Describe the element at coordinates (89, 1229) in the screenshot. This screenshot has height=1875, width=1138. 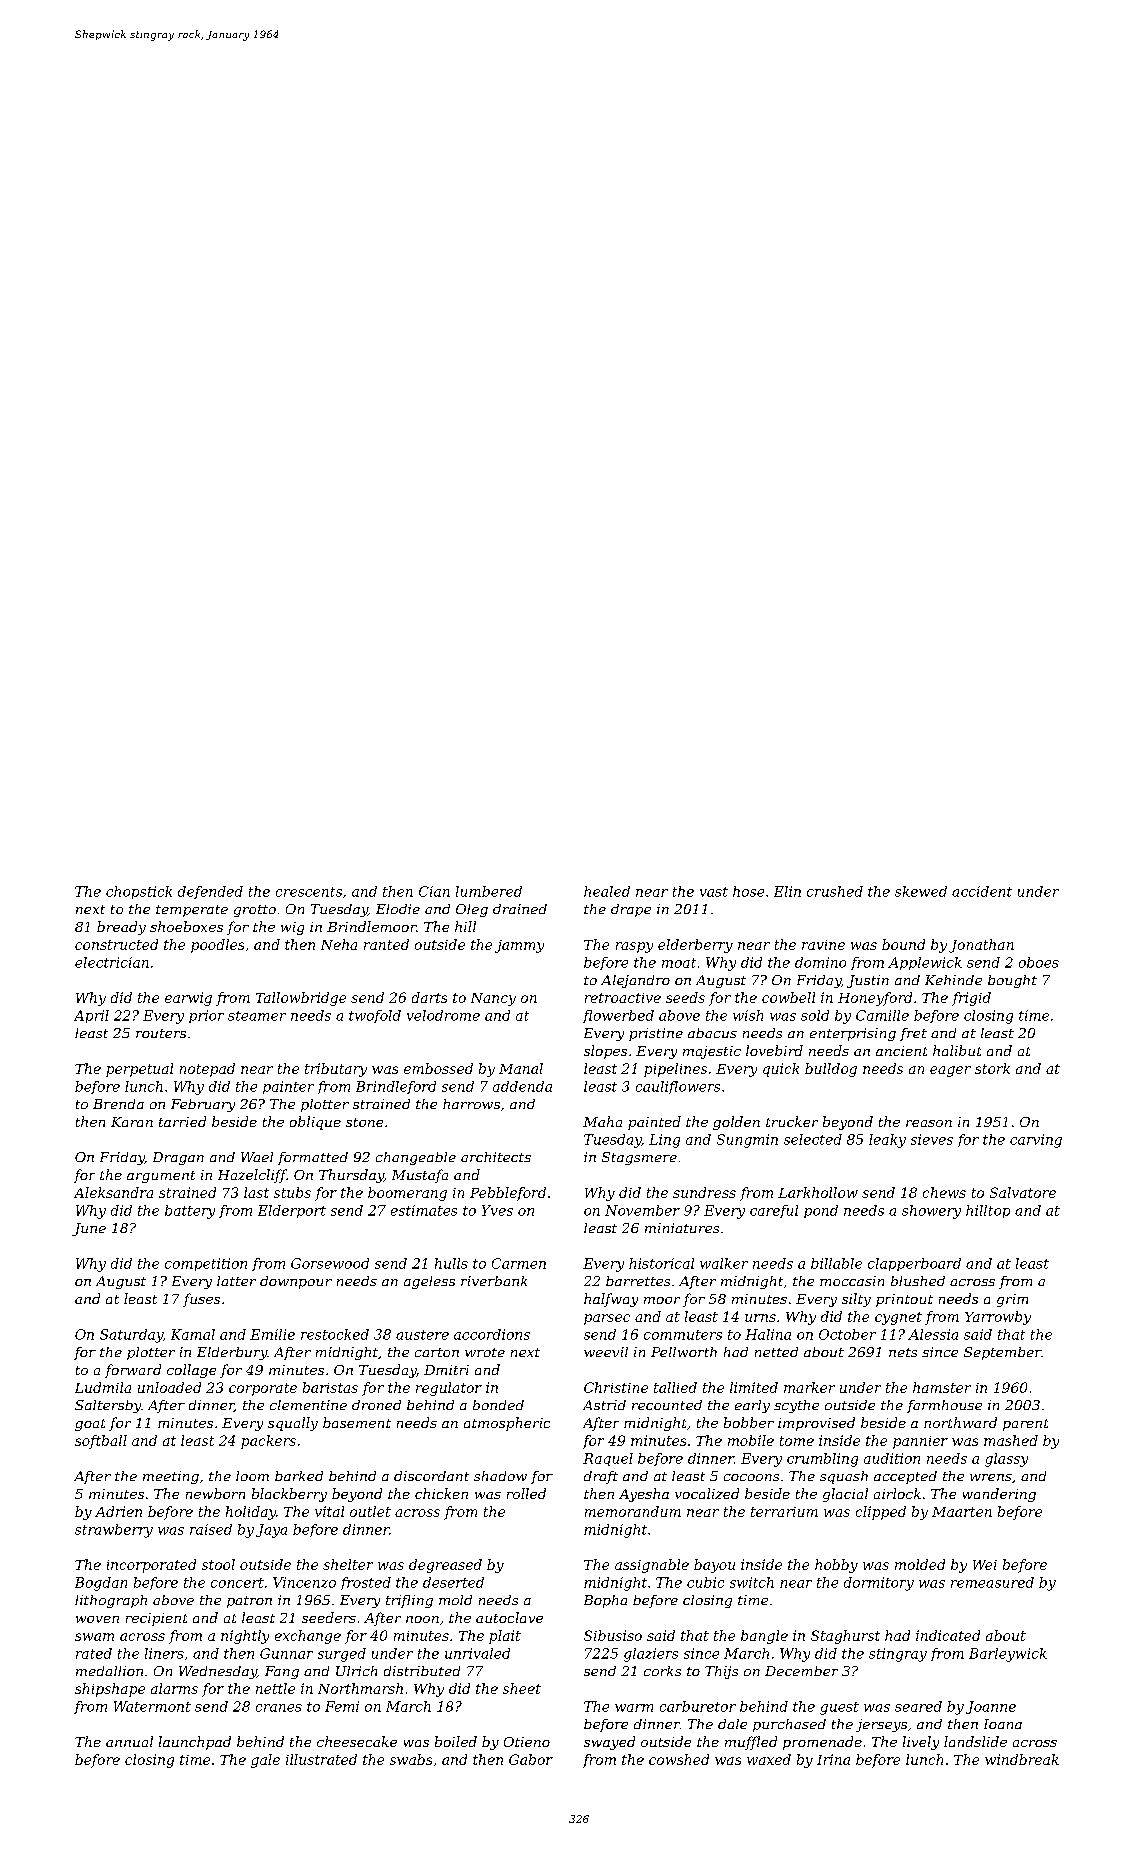
I see `June` at that location.
